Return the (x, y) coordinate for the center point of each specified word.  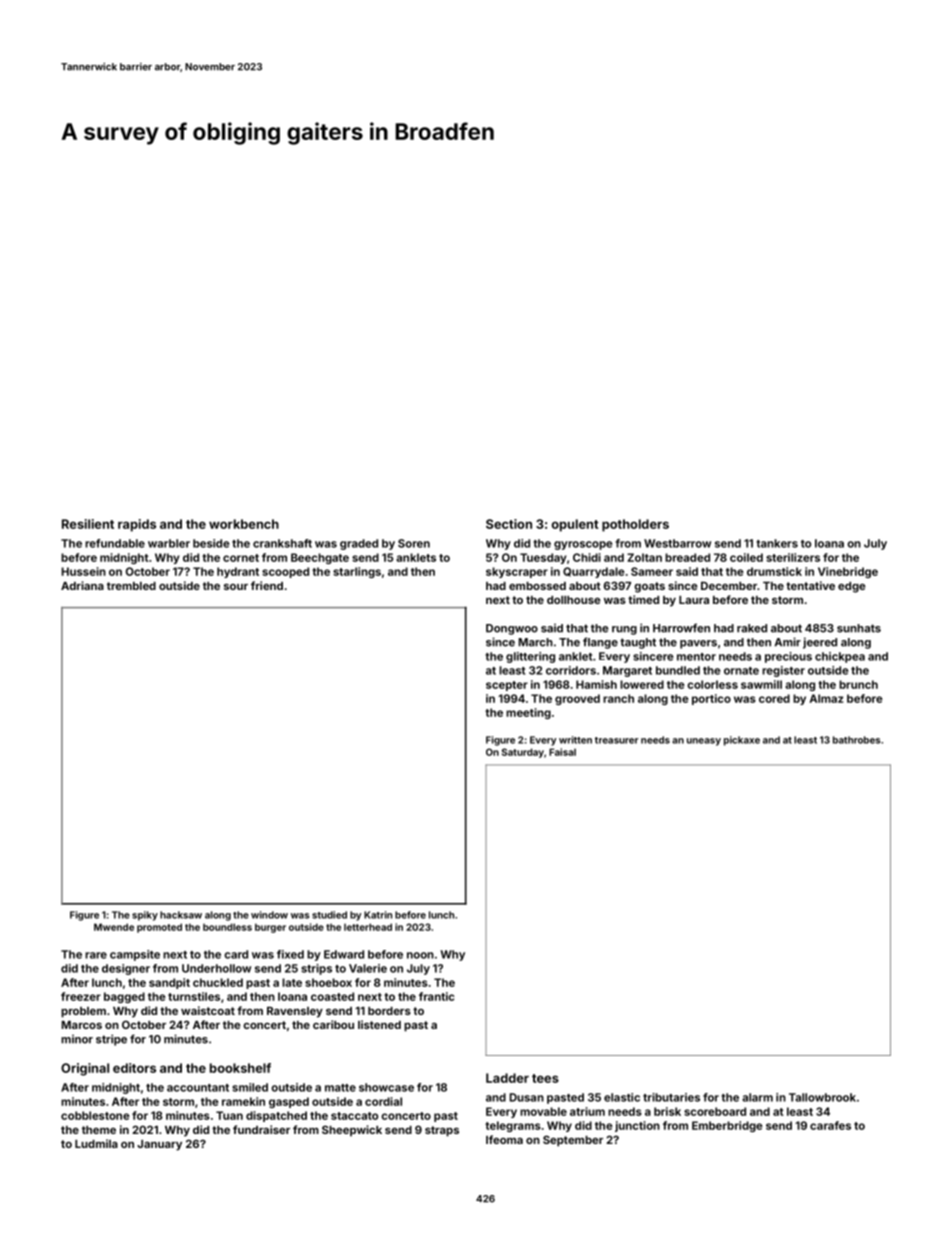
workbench (244, 524)
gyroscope (583, 545)
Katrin (378, 915)
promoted (159, 928)
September (573, 1141)
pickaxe (742, 741)
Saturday (523, 753)
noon (420, 955)
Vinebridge (848, 572)
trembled (131, 586)
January (159, 1145)
